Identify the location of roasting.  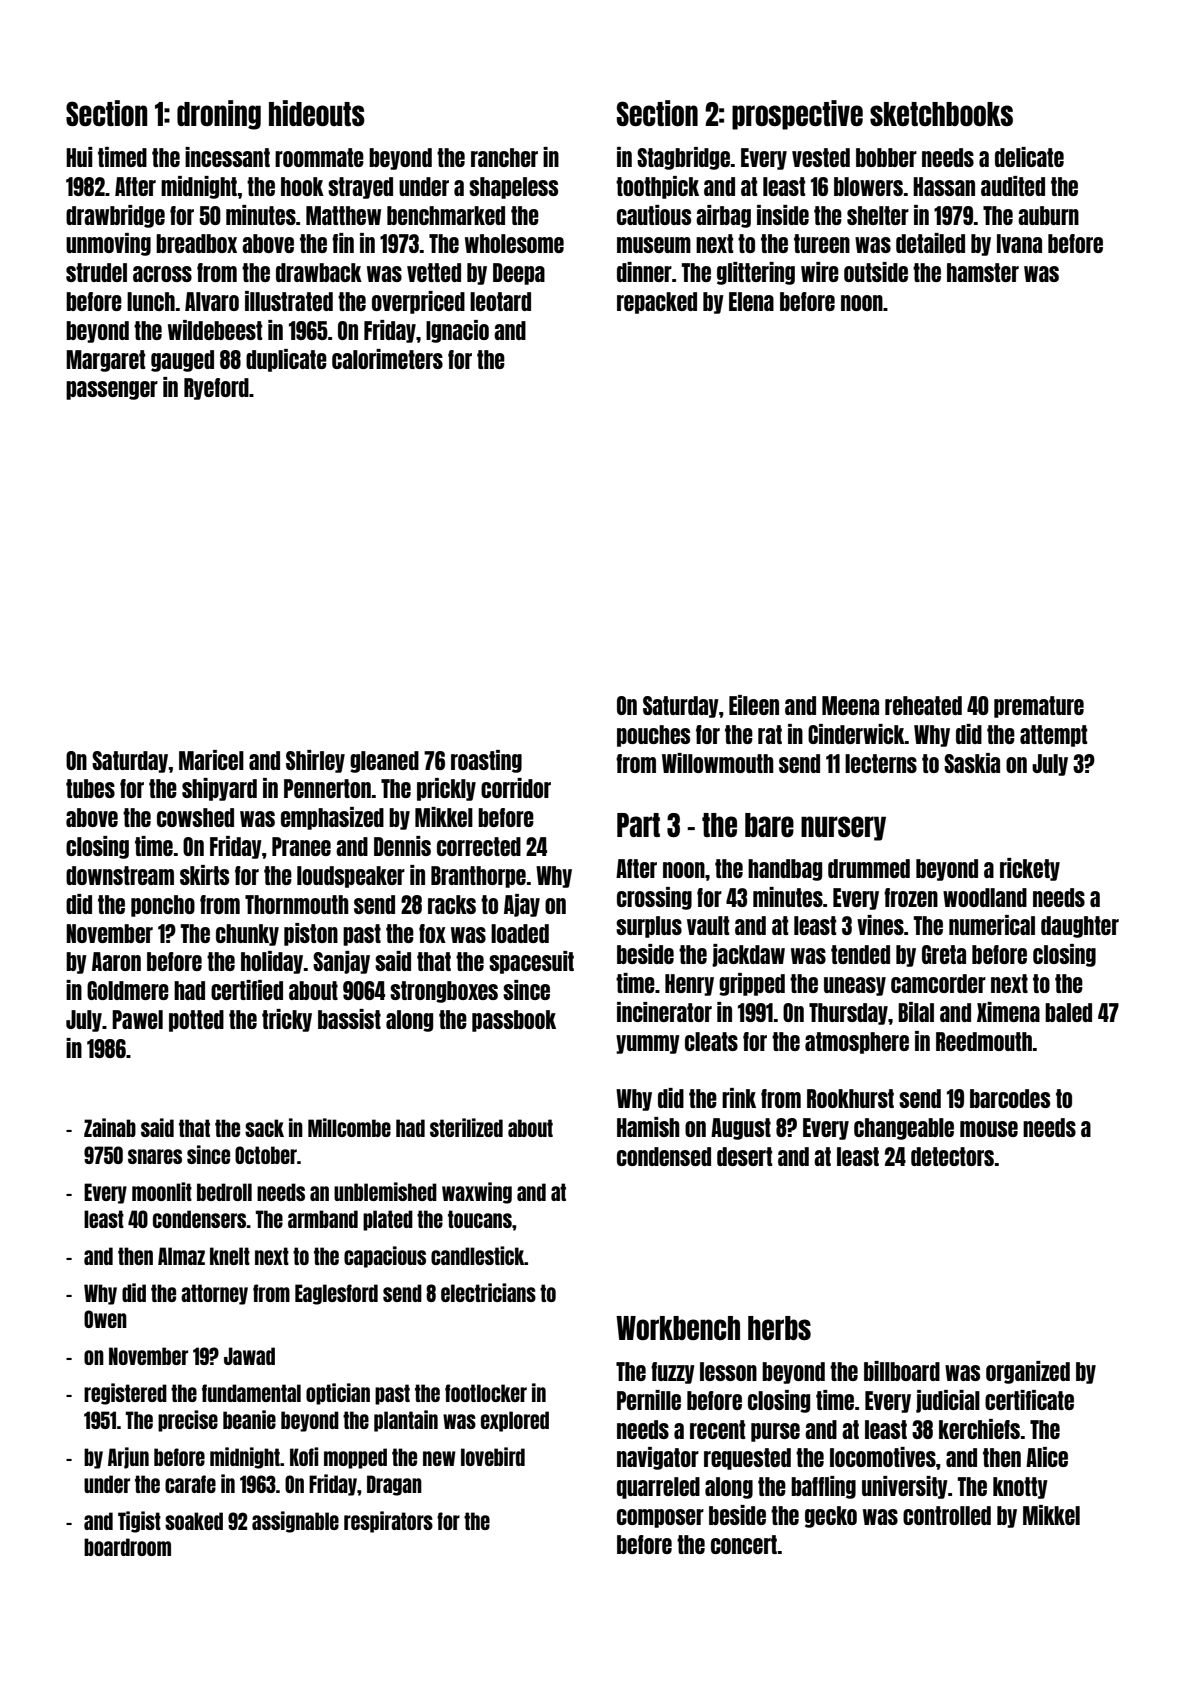
(486, 761).
